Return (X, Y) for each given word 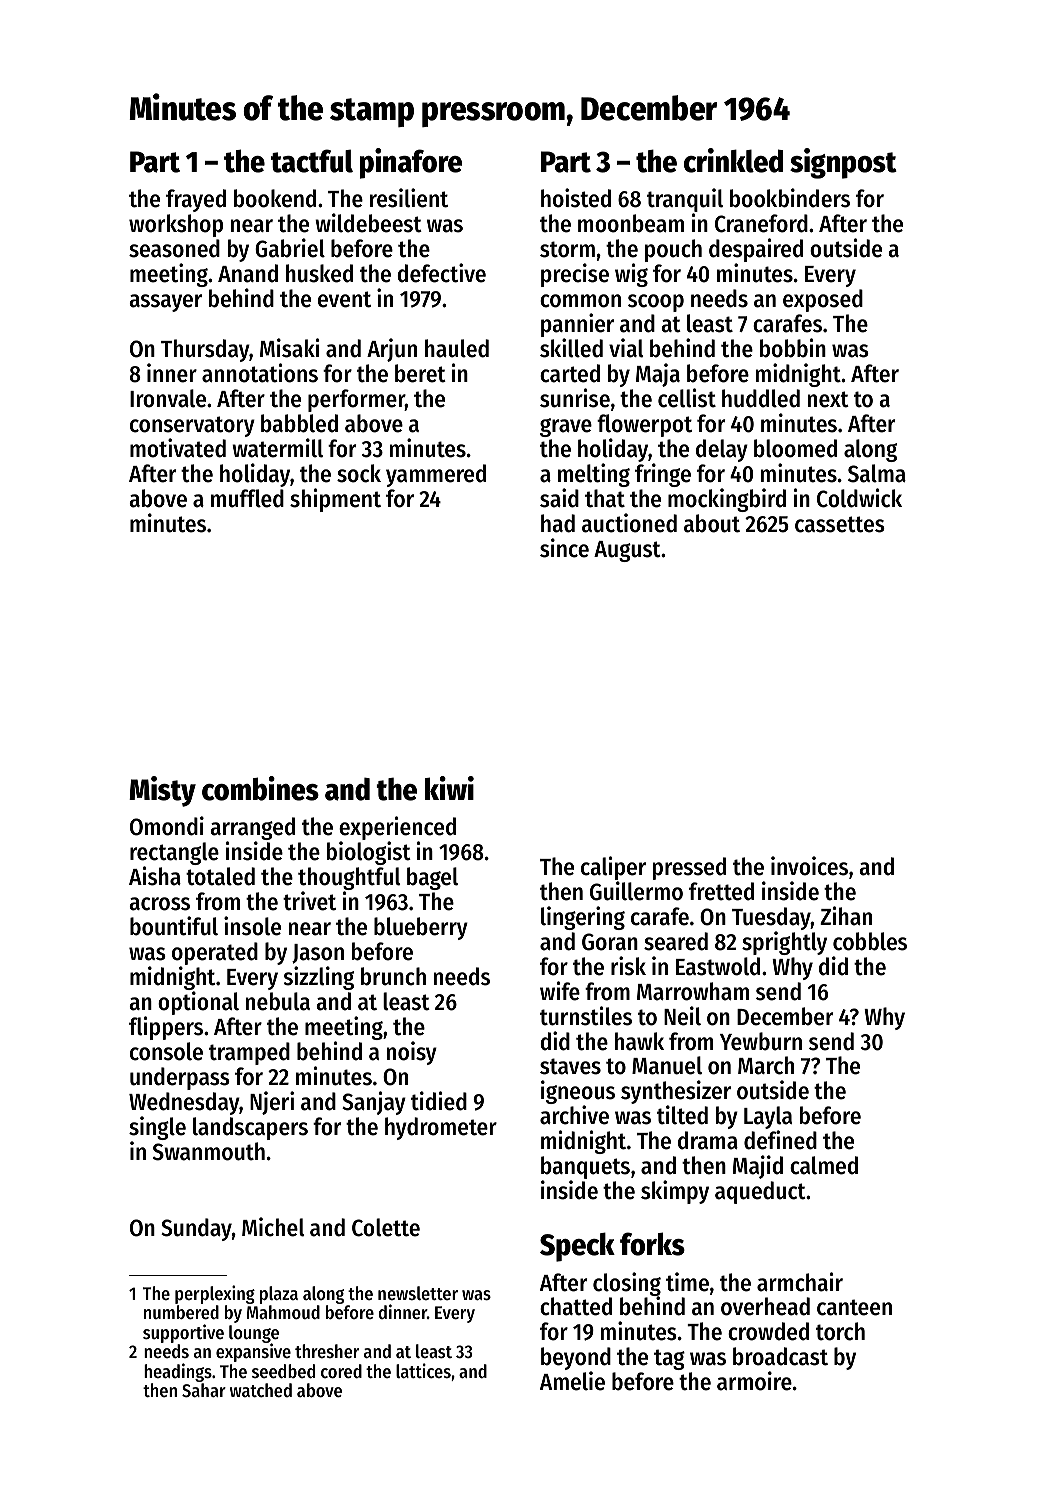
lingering (583, 918)
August (627, 551)
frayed (196, 200)
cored (341, 1371)
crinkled (733, 160)
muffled (247, 498)
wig (631, 275)
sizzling (319, 978)
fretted (721, 891)
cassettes (840, 524)
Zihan (846, 916)
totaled (220, 876)
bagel (432, 878)
